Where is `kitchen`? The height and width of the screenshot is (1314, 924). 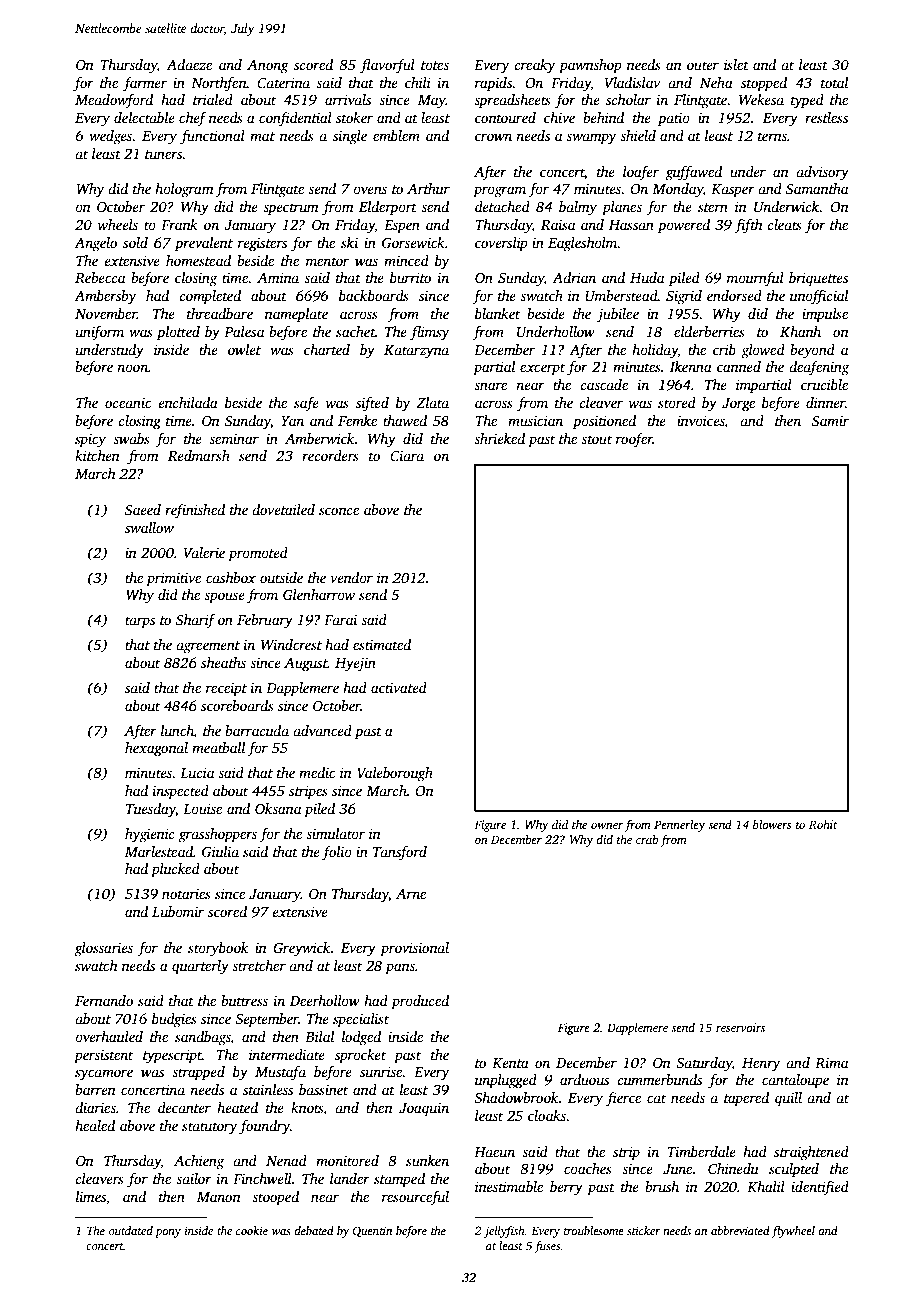 kitchen is located at coordinates (97, 455).
